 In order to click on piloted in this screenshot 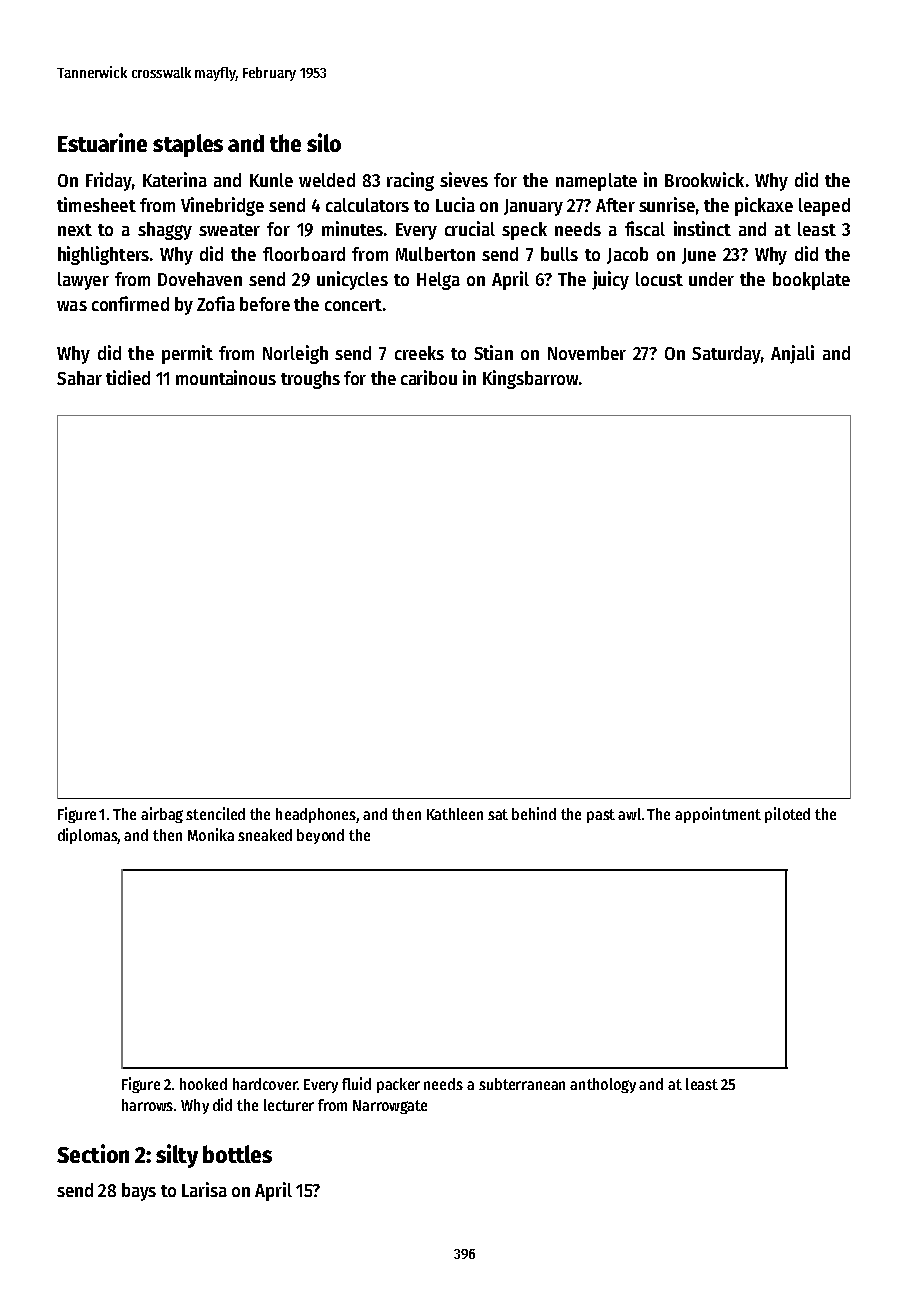, I will do `click(787, 815)`.
